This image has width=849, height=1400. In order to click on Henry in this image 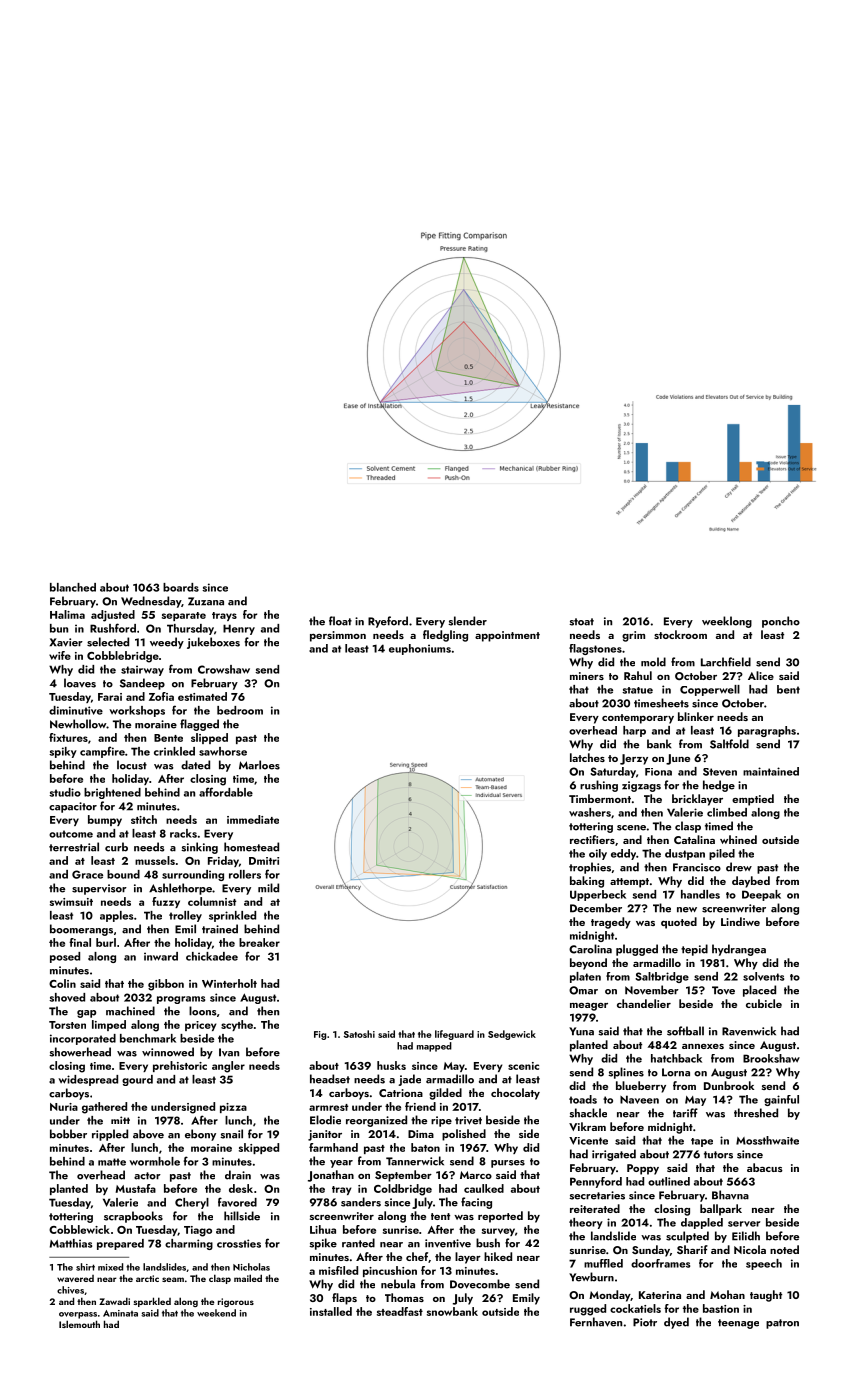, I will do `click(239, 629)`.
